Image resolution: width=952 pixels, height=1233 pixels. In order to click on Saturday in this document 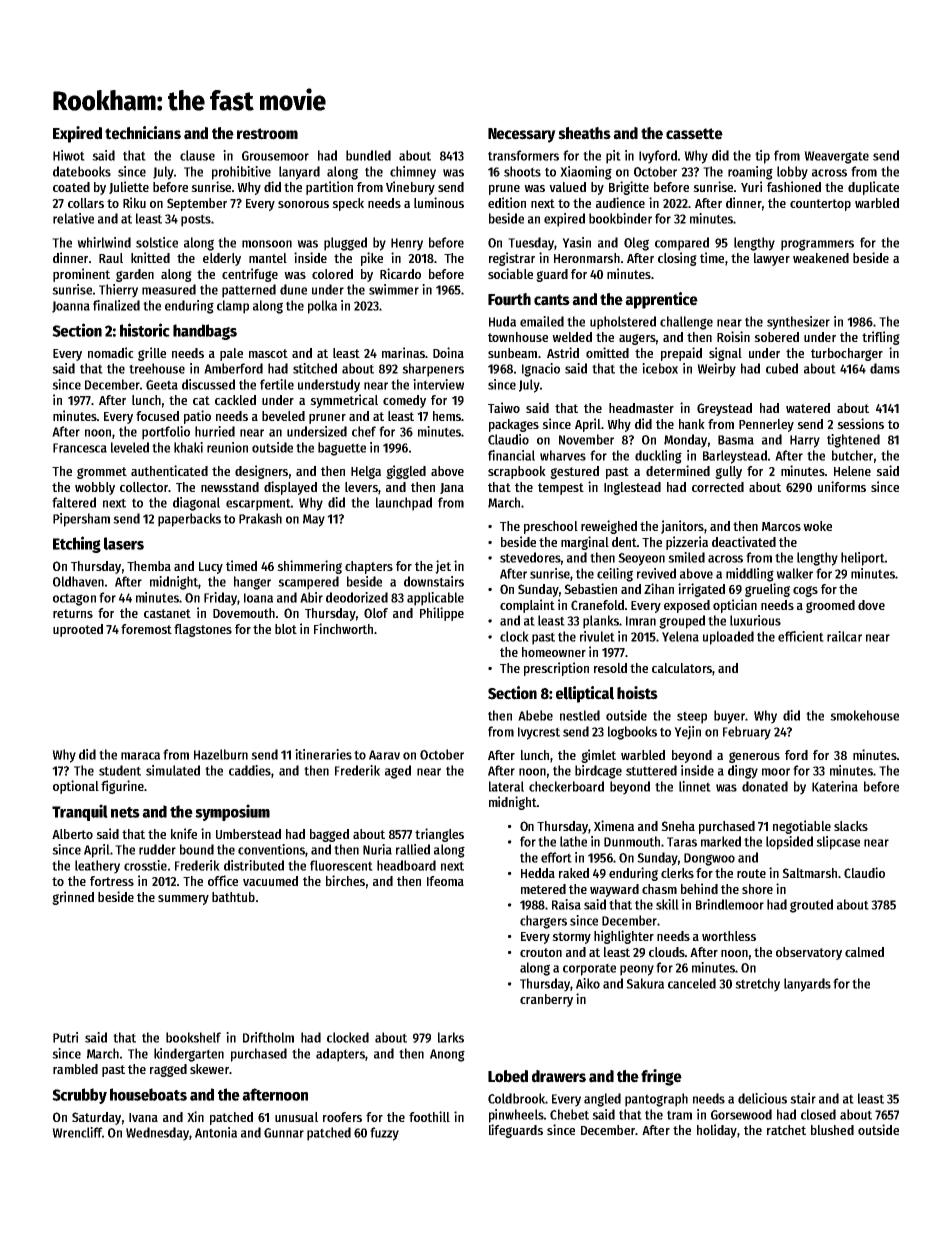, I will do `click(96, 1118)`.
